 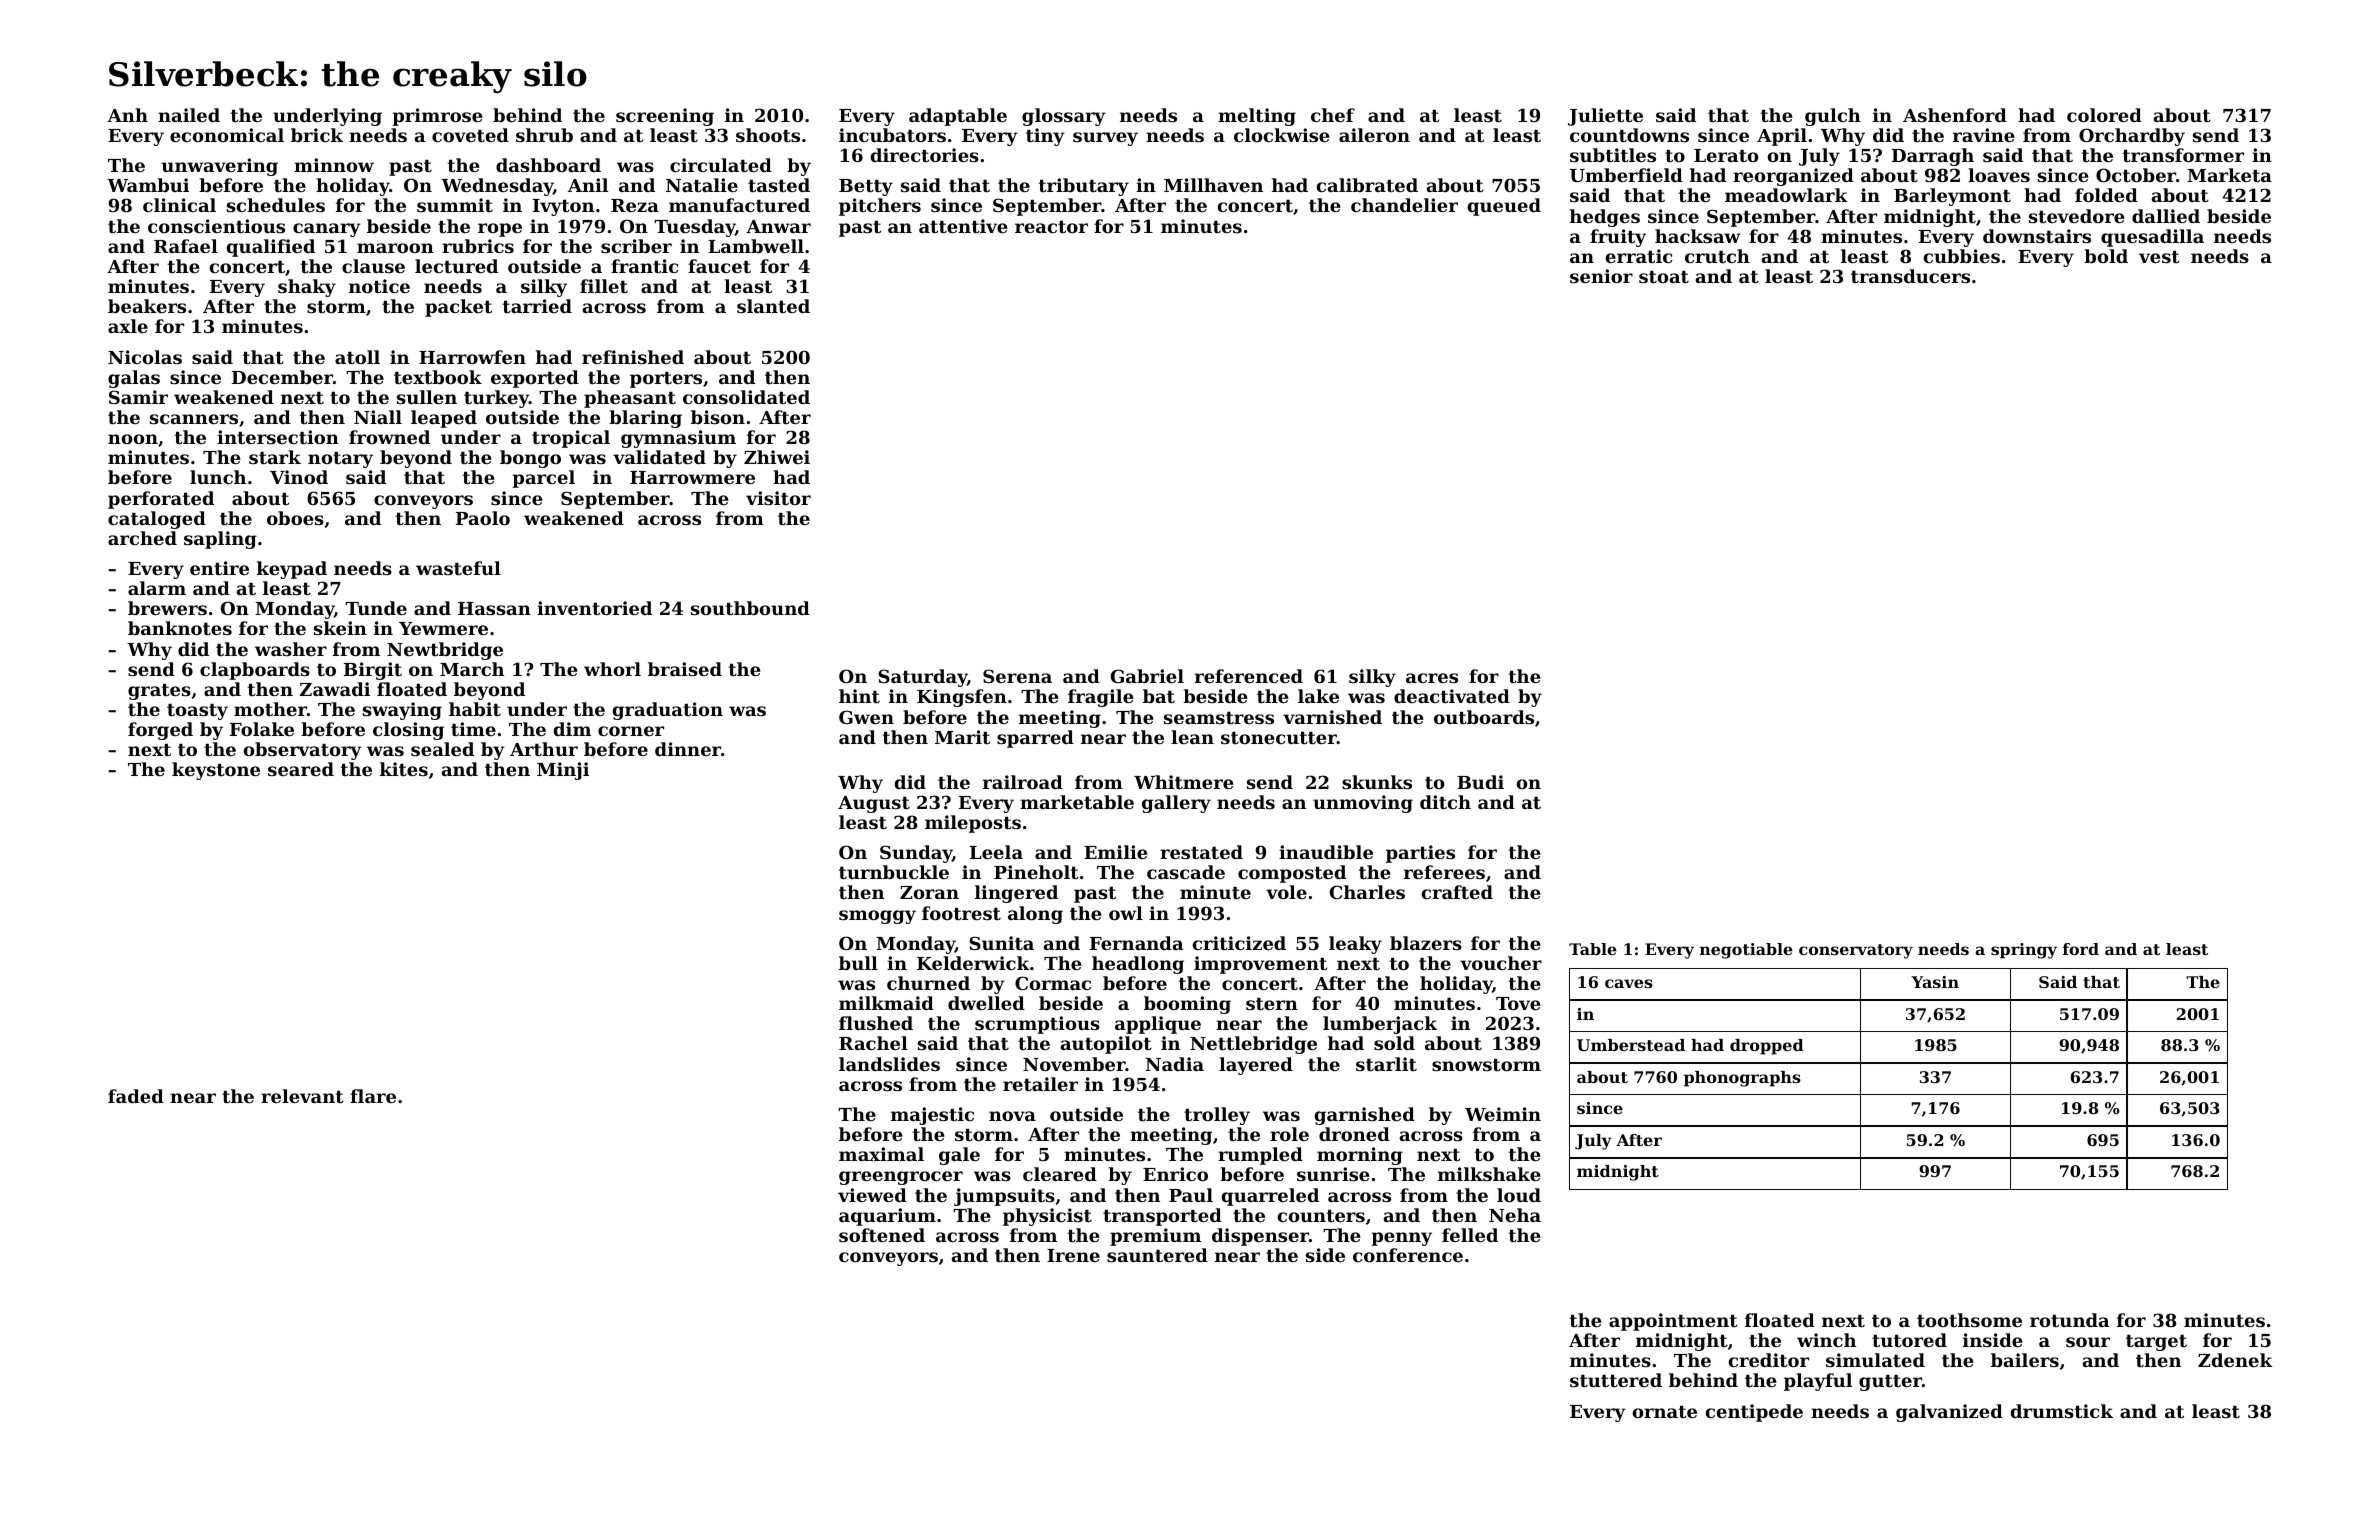 What do you see at coordinates (2104, 115) in the screenshot?
I see `colored` at bounding box center [2104, 115].
